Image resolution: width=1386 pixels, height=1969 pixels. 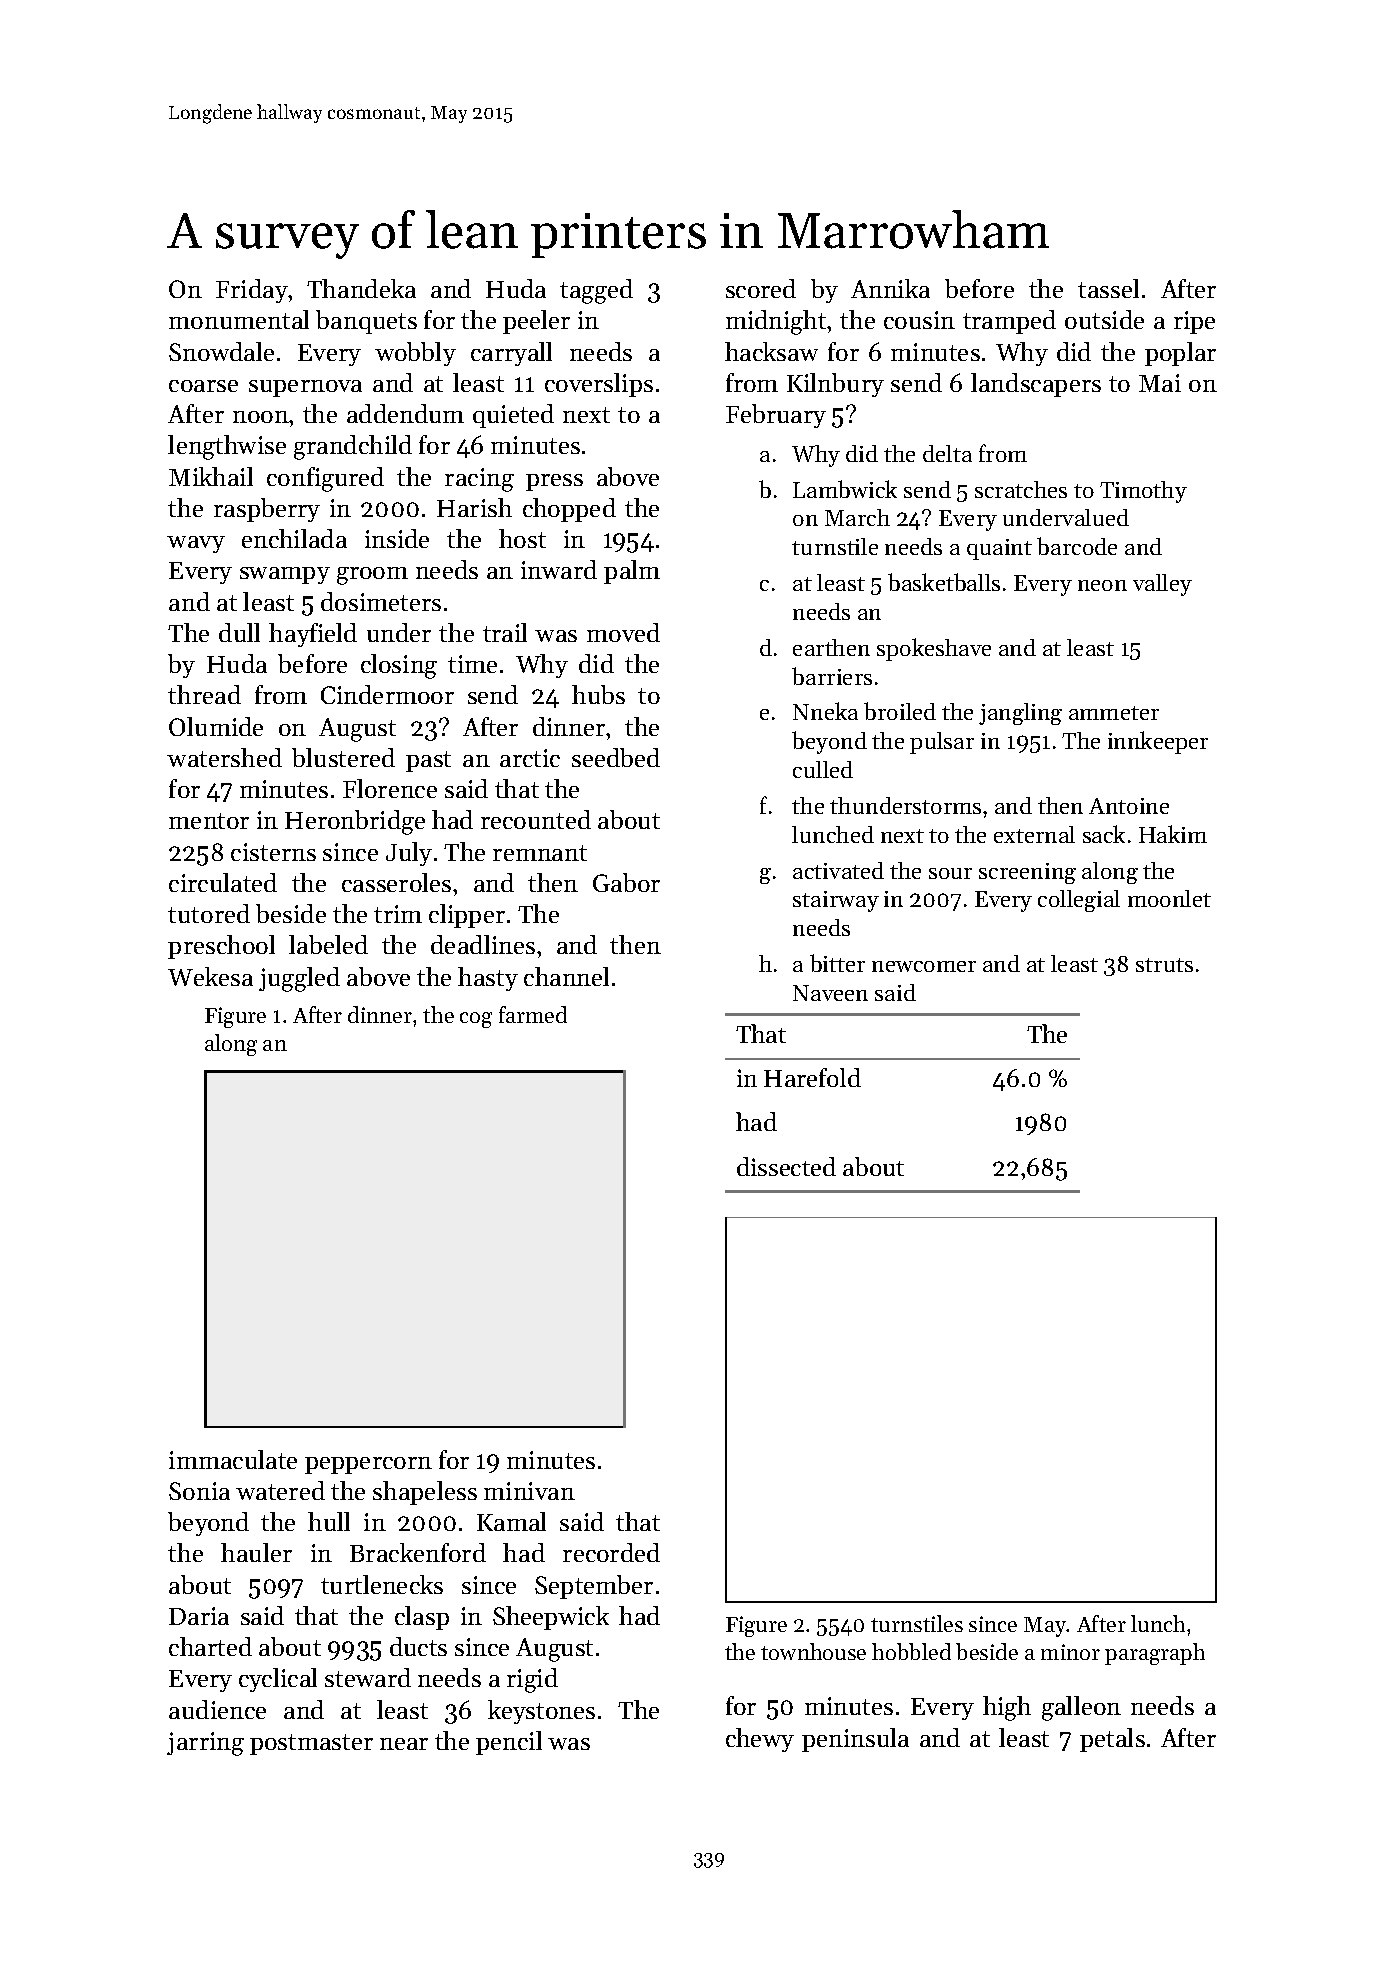 What do you see at coordinates (280, 1490) in the page?
I see `watered` at bounding box center [280, 1490].
